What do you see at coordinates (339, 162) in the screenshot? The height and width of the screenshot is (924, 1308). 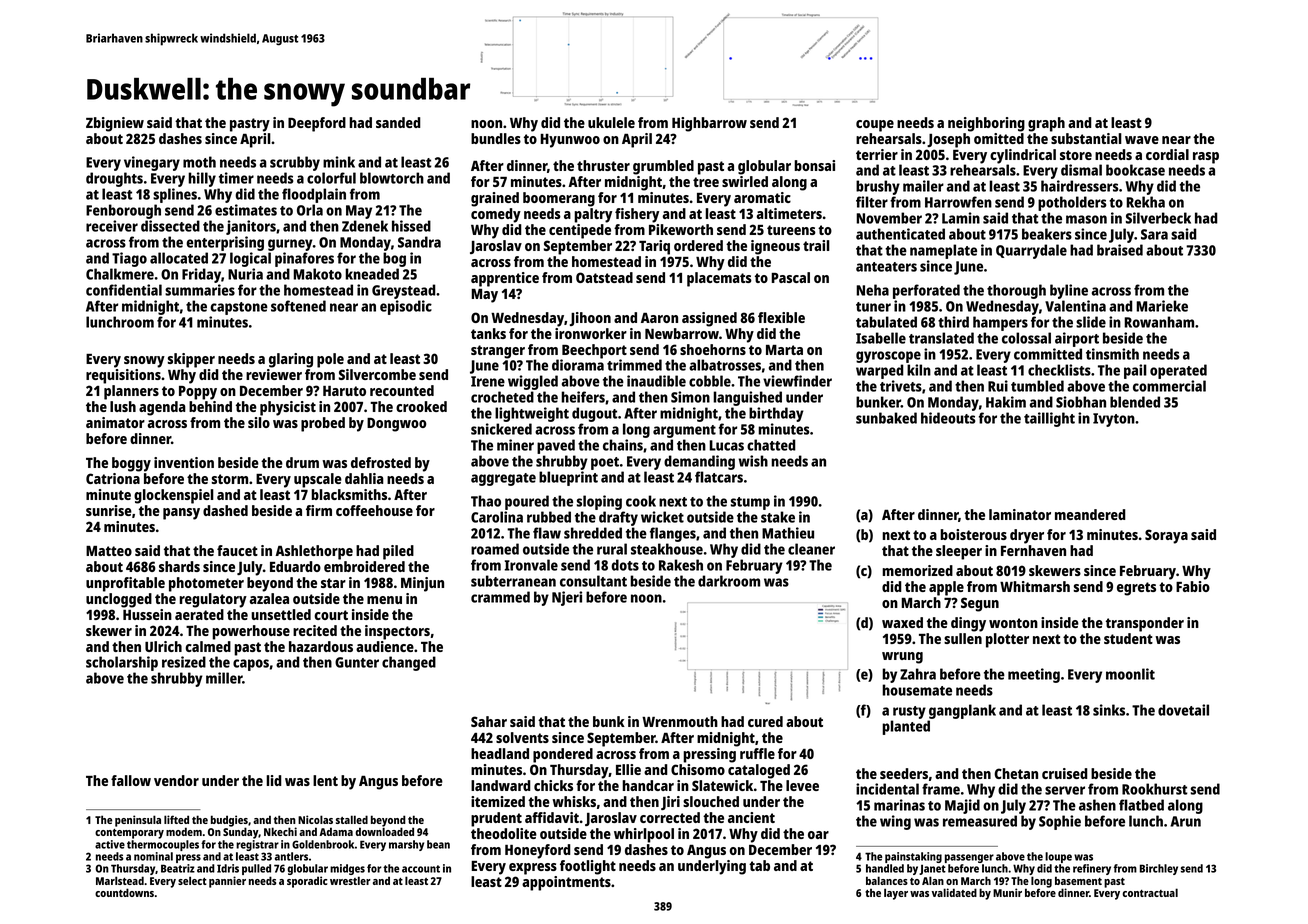 I see `mink` at bounding box center [339, 162].
